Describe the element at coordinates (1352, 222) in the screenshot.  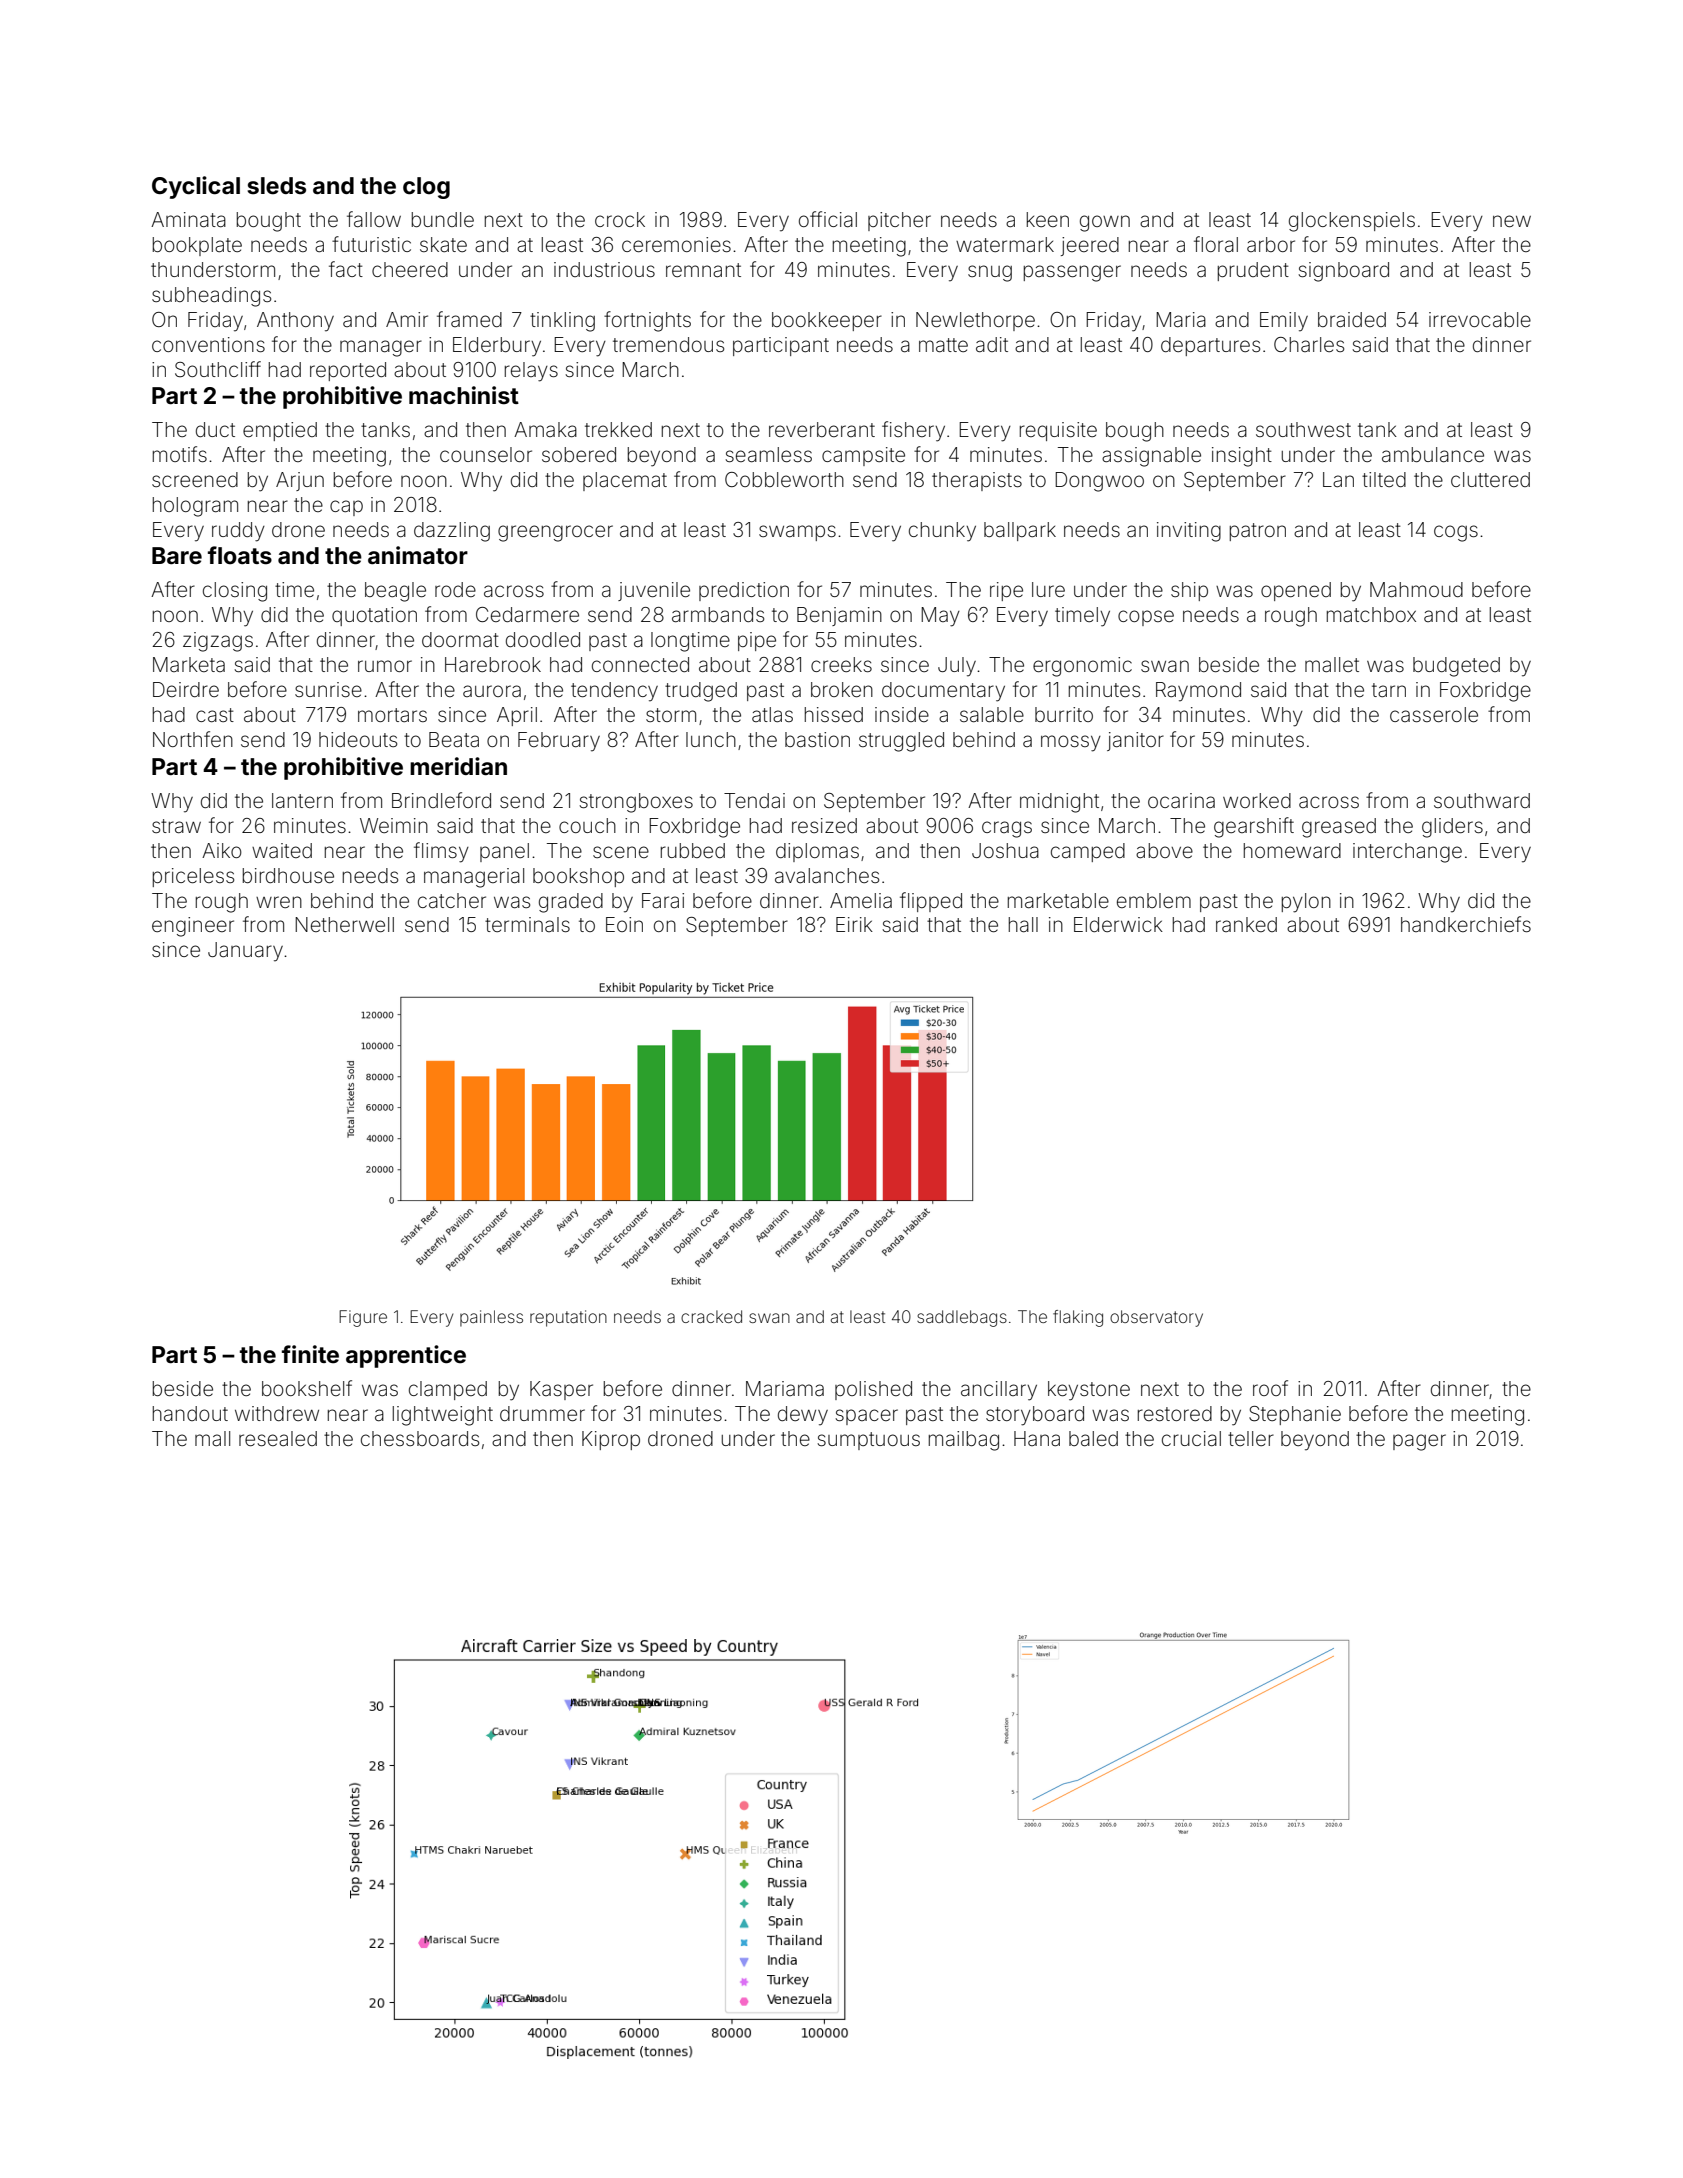
I see `glockenspiels` at that location.
